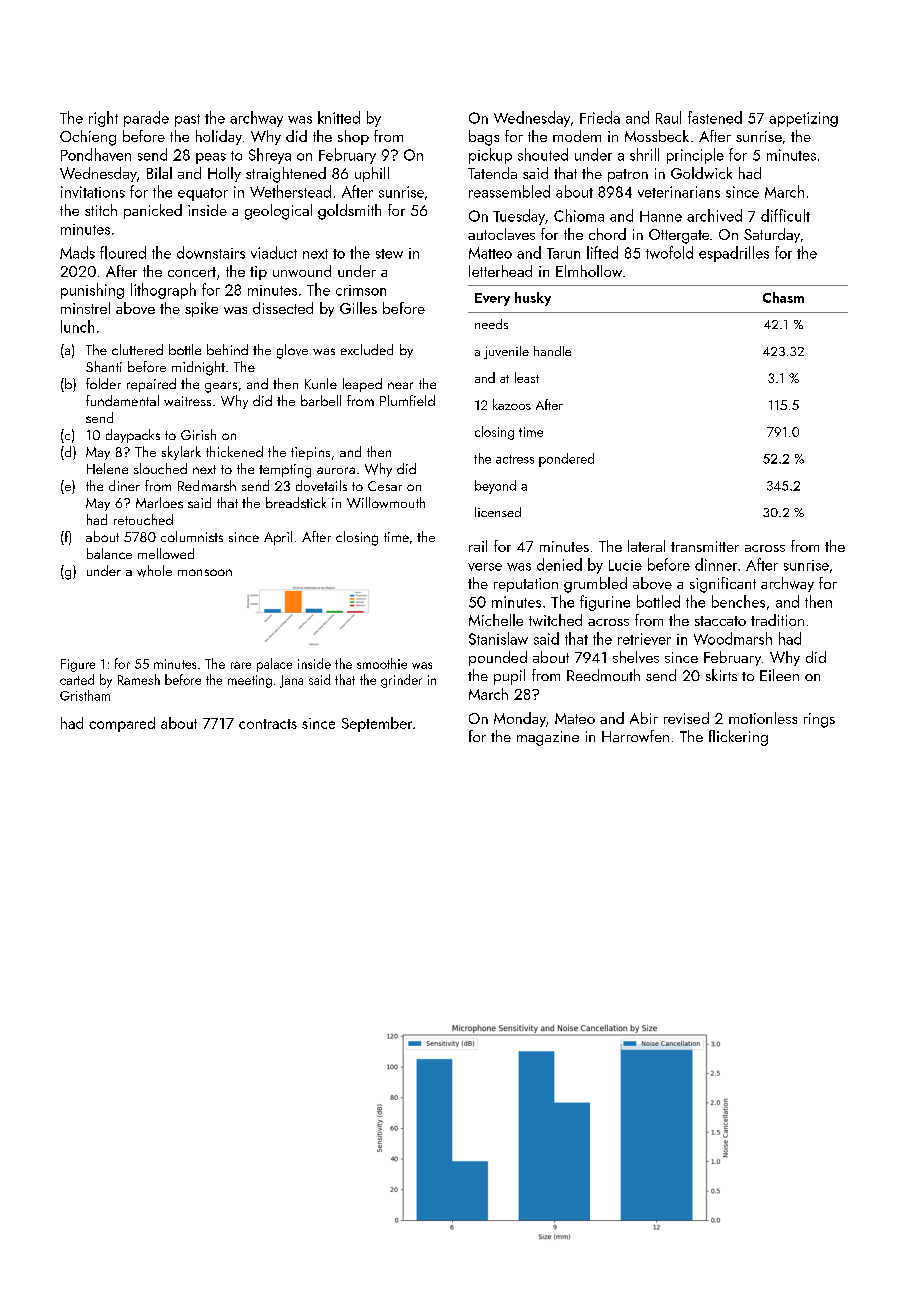 Image resolution: width=908 pixels, height=1316 pixels. What do you see at coordinates (109, 553) in the screenshot?
I see `balance` at bounding box center [109, 553].
